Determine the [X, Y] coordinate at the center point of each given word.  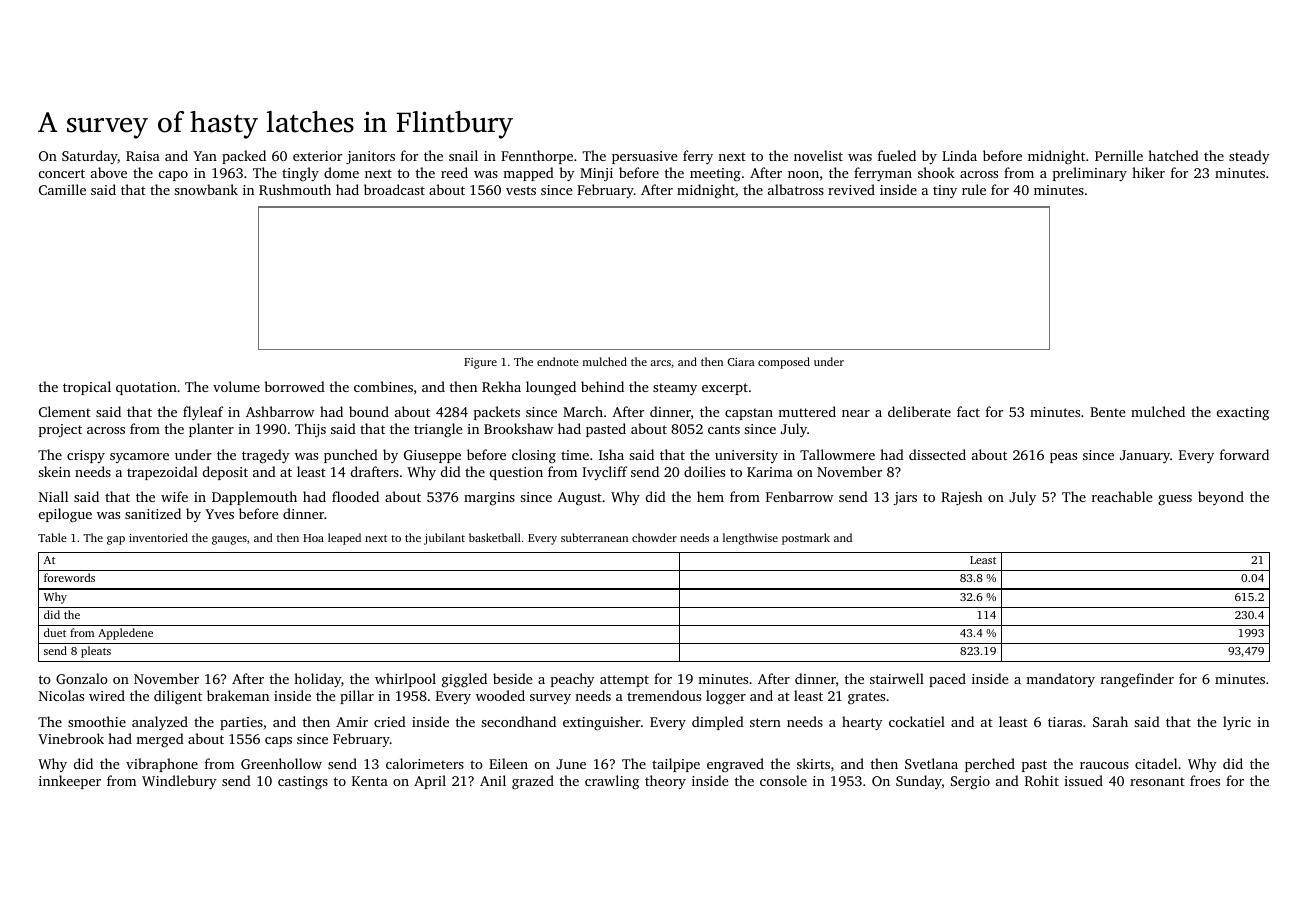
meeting [715, 175]
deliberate [919, 411]
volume [236, 386]
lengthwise [750, 539]
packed [244, 157]
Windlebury [179, 782]
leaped [344, 539]
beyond [1221, 498]
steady [1249, 157]
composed [784, 363]
